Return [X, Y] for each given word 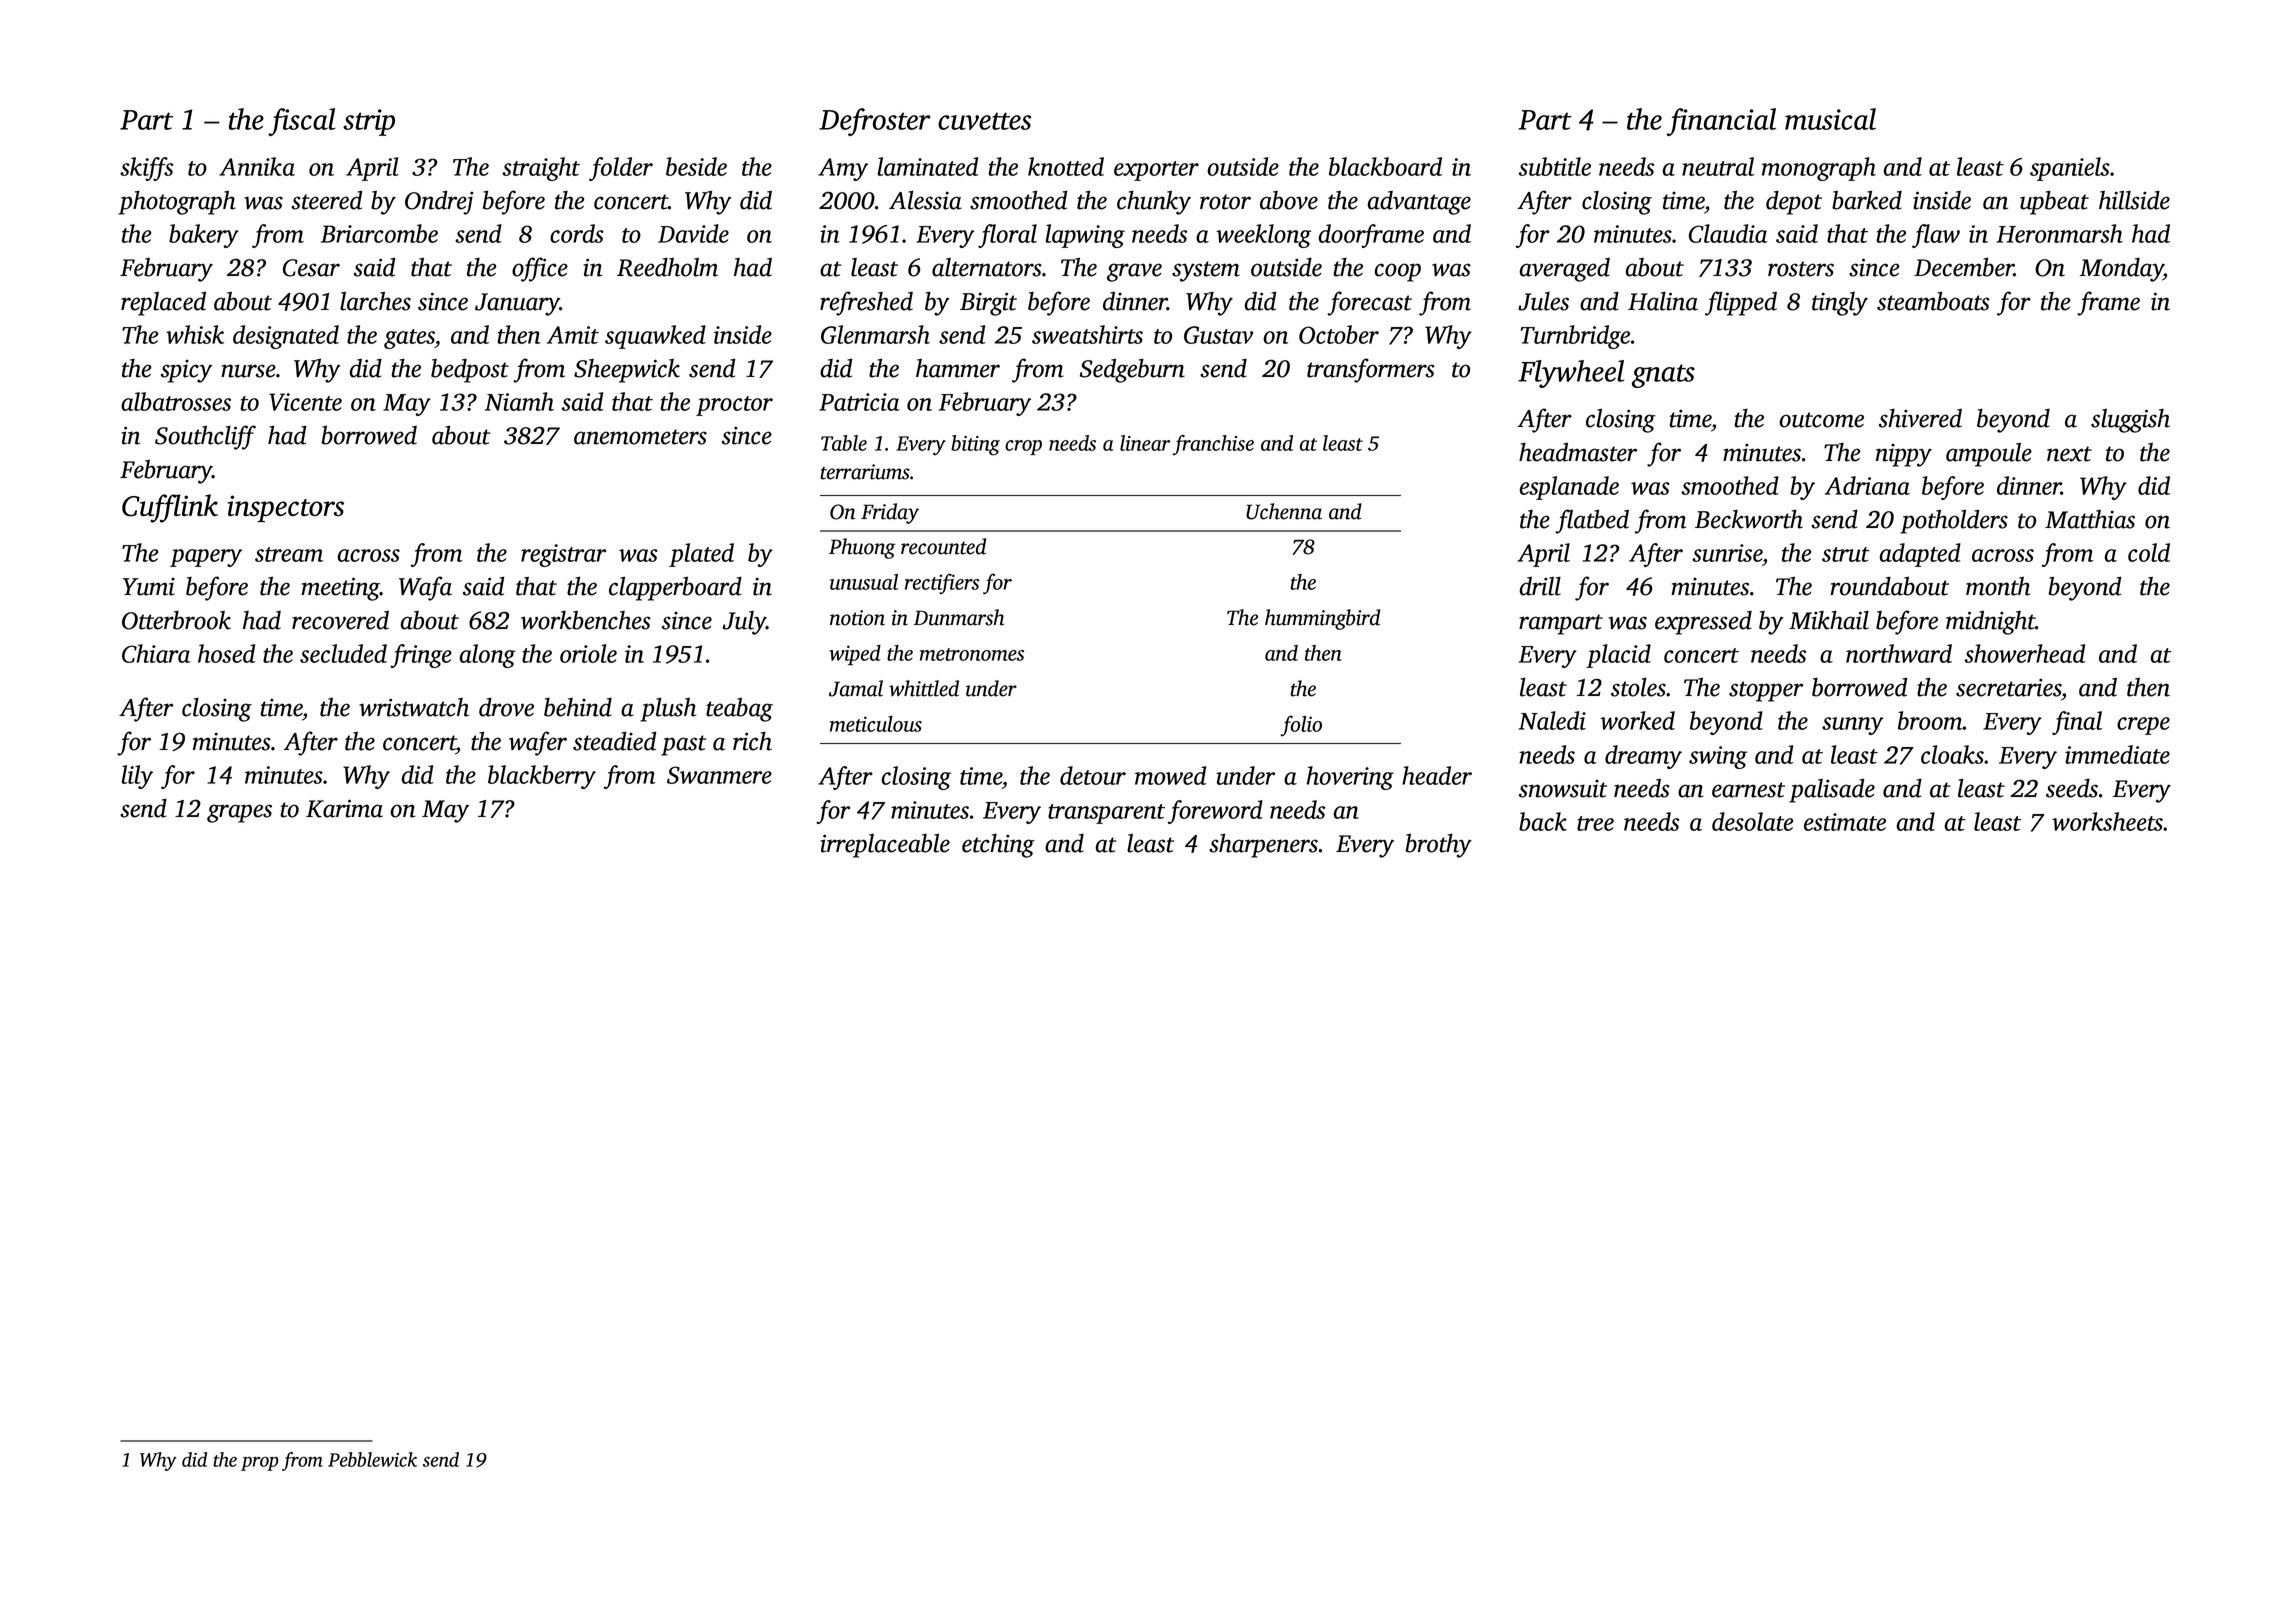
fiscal [302, 122]
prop [260, 1464]
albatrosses [176, 401]
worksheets [2107, 821]
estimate [1845, 822]
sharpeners [1263, 845]
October [1339, 334]
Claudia [1728, 233]
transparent [1106, 814]
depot [1794, 203]
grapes [239, 813]
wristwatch [414, 707]
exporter [1156, 171]
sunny [1852, 726]
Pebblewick [372, 1459]
